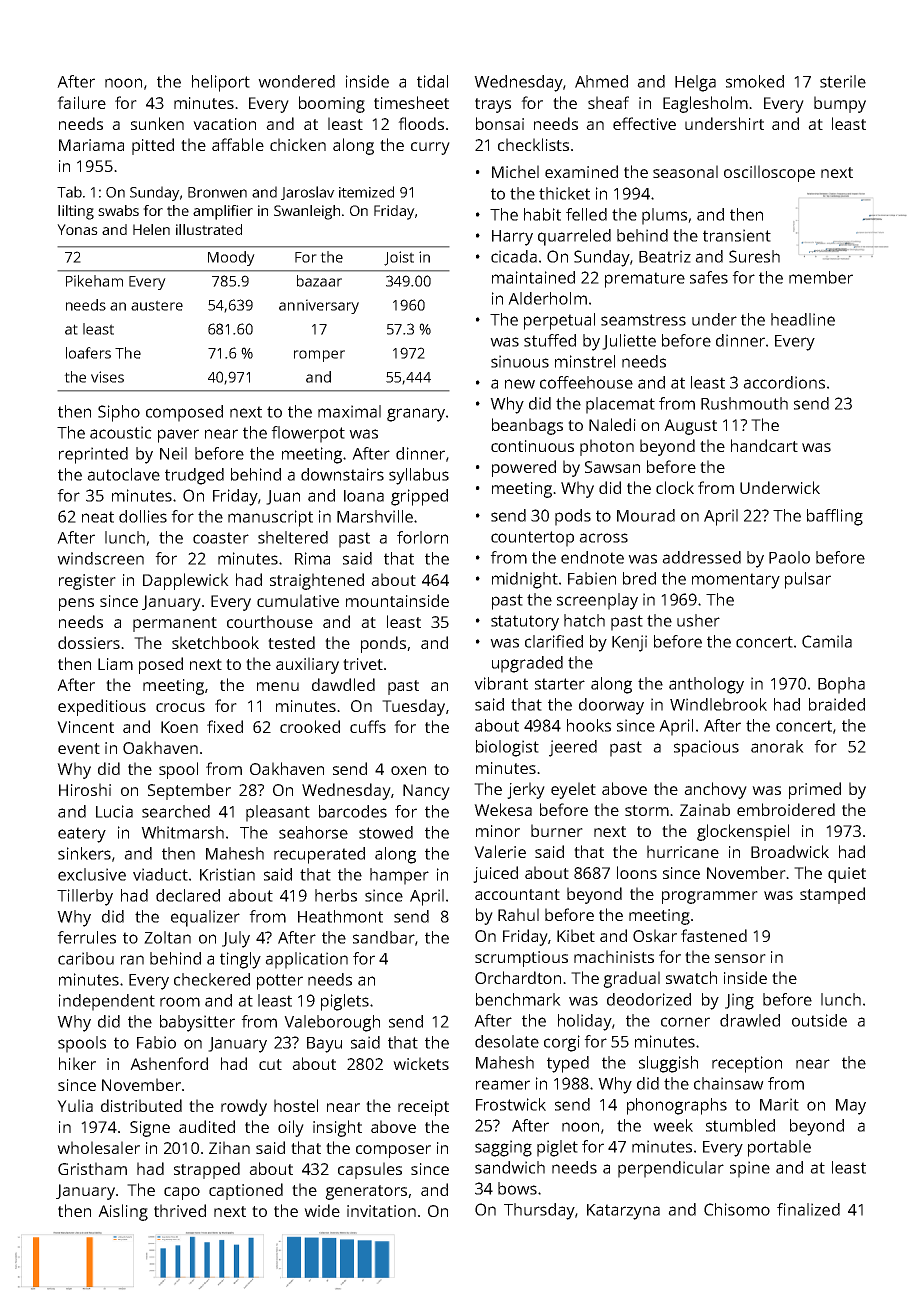 The image size is (924, 1308). I want to click on addressed, so click(701, 557).
